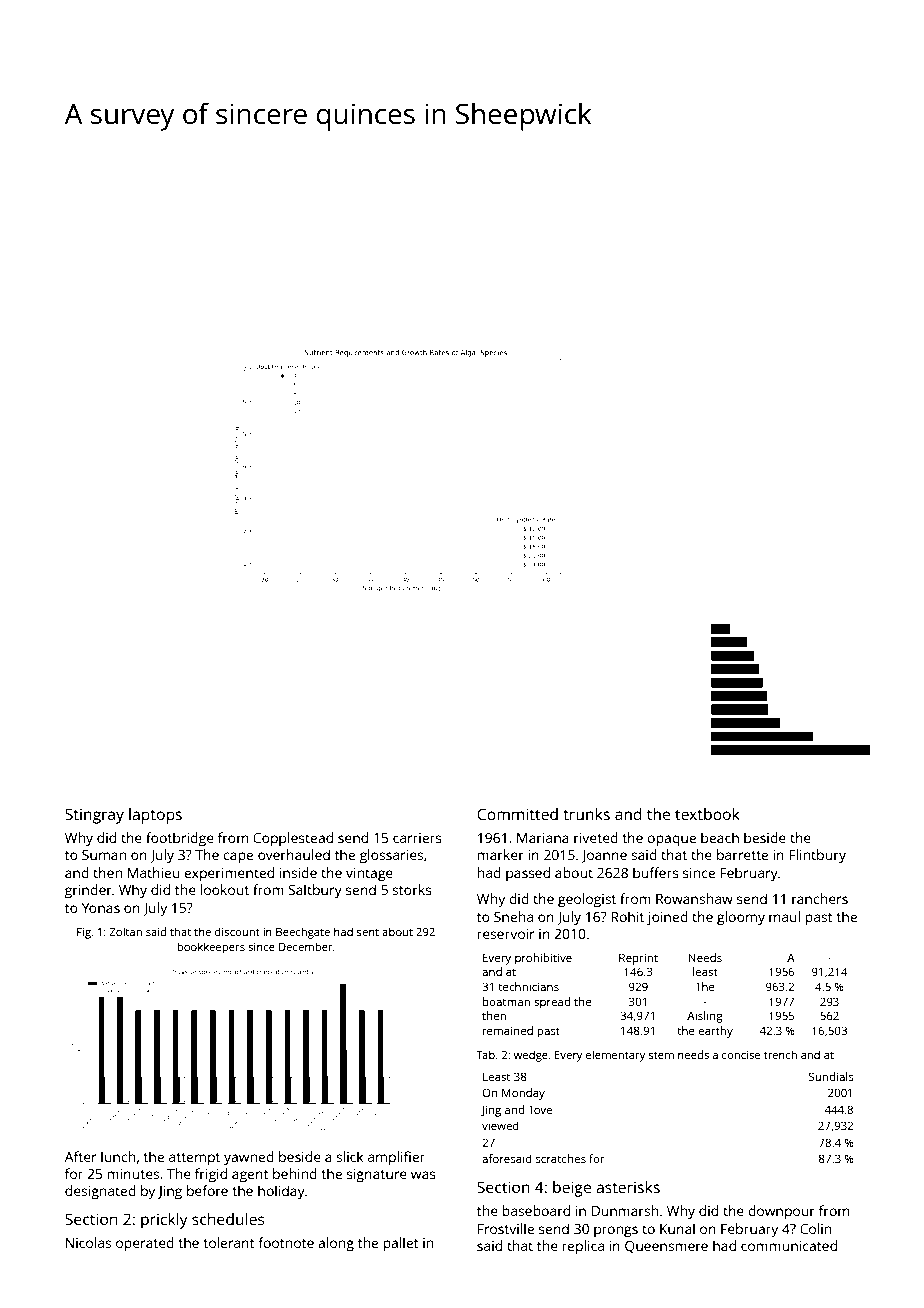  Describe the element at coordinates (517, 814) in the screenshot. I see `Committed` at that location.
